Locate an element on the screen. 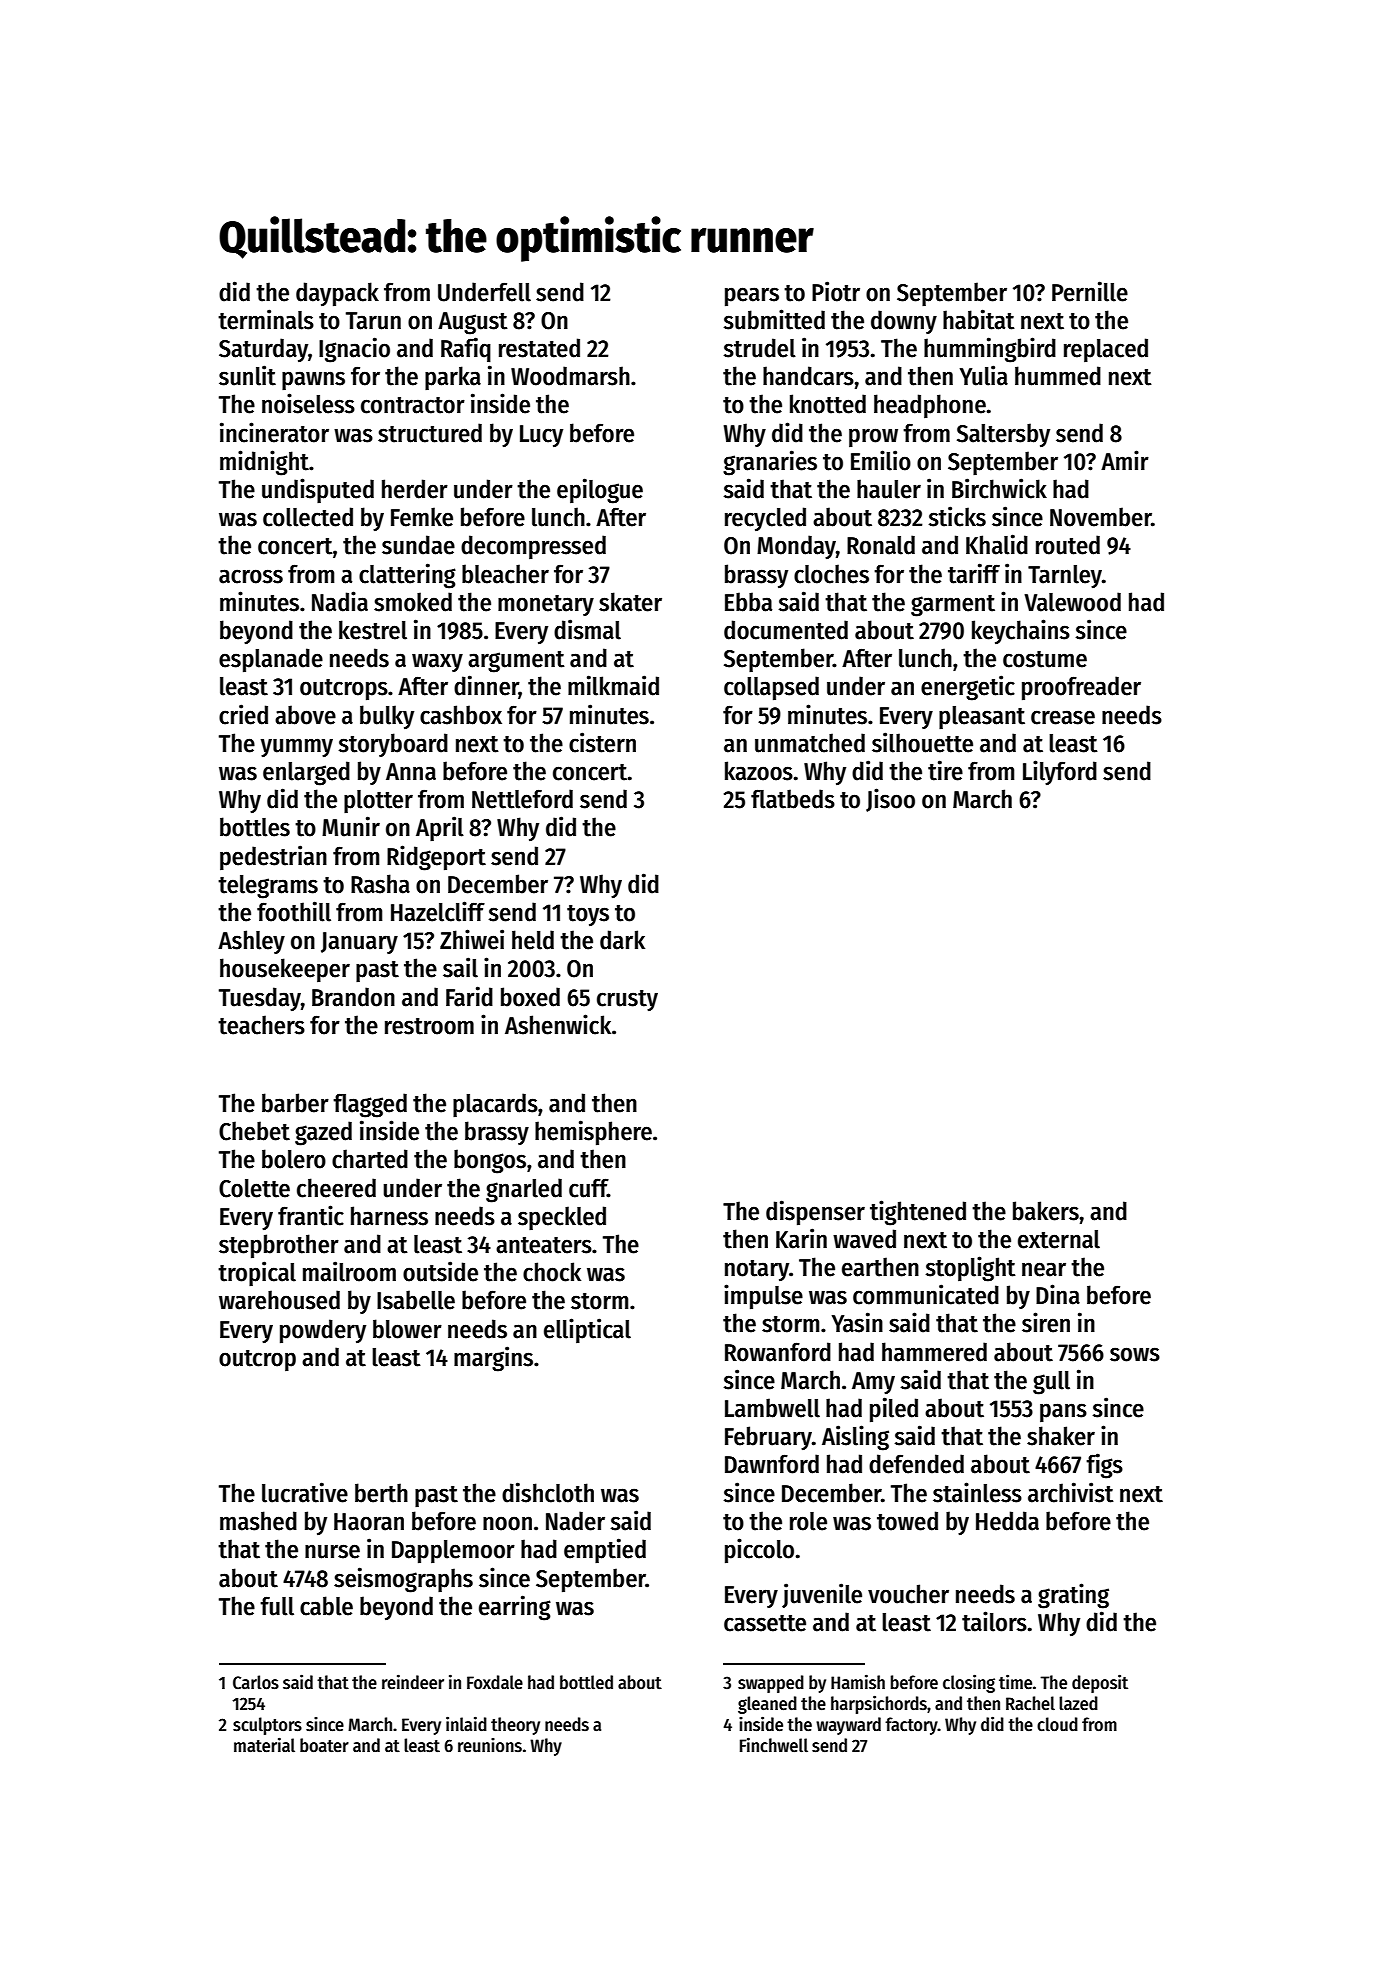 The width and height of the screenshot is (1386, 1969). Lilyford is located at coordinates (1060, 772).
